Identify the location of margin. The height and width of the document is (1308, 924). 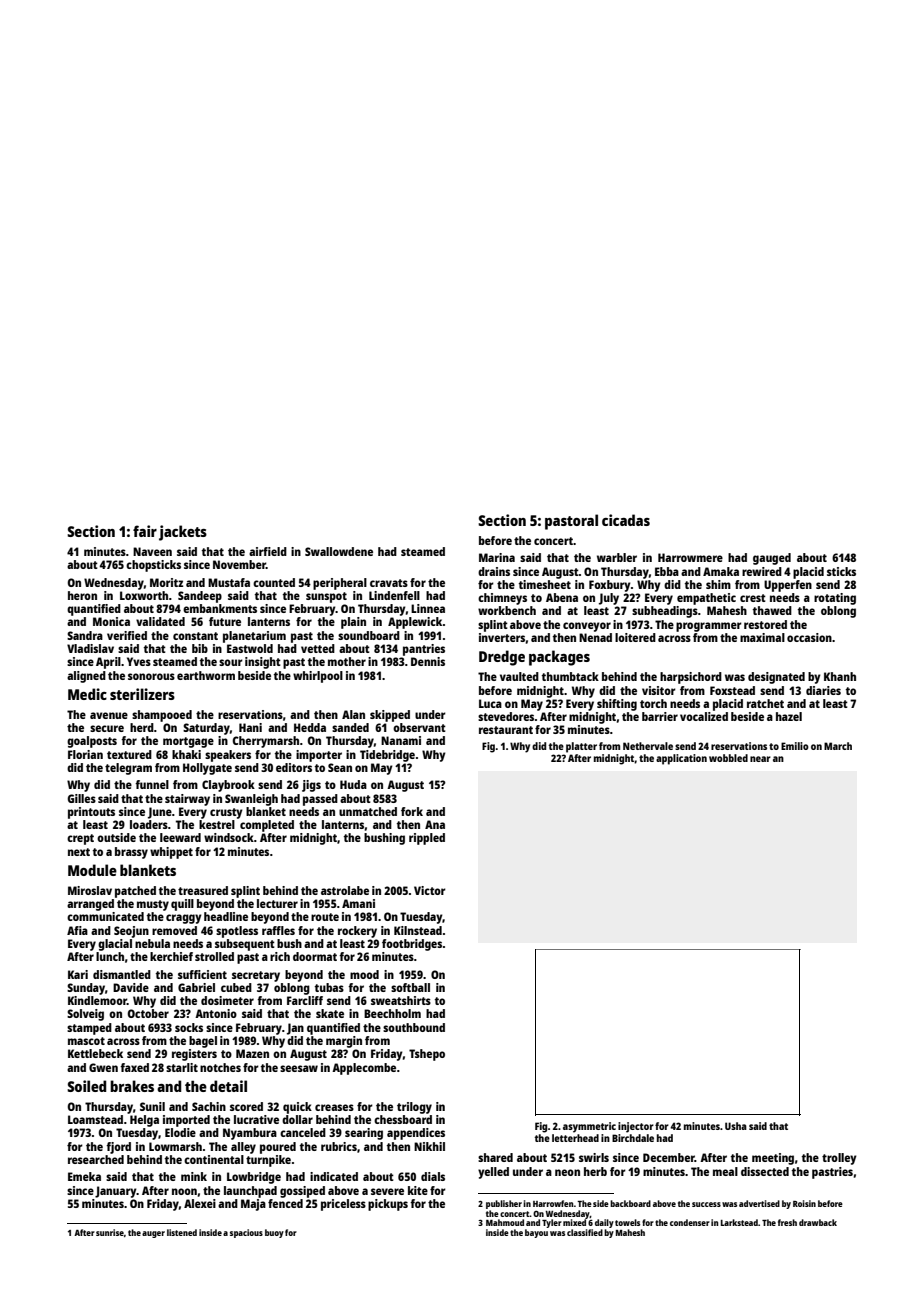
(344, 1042).
